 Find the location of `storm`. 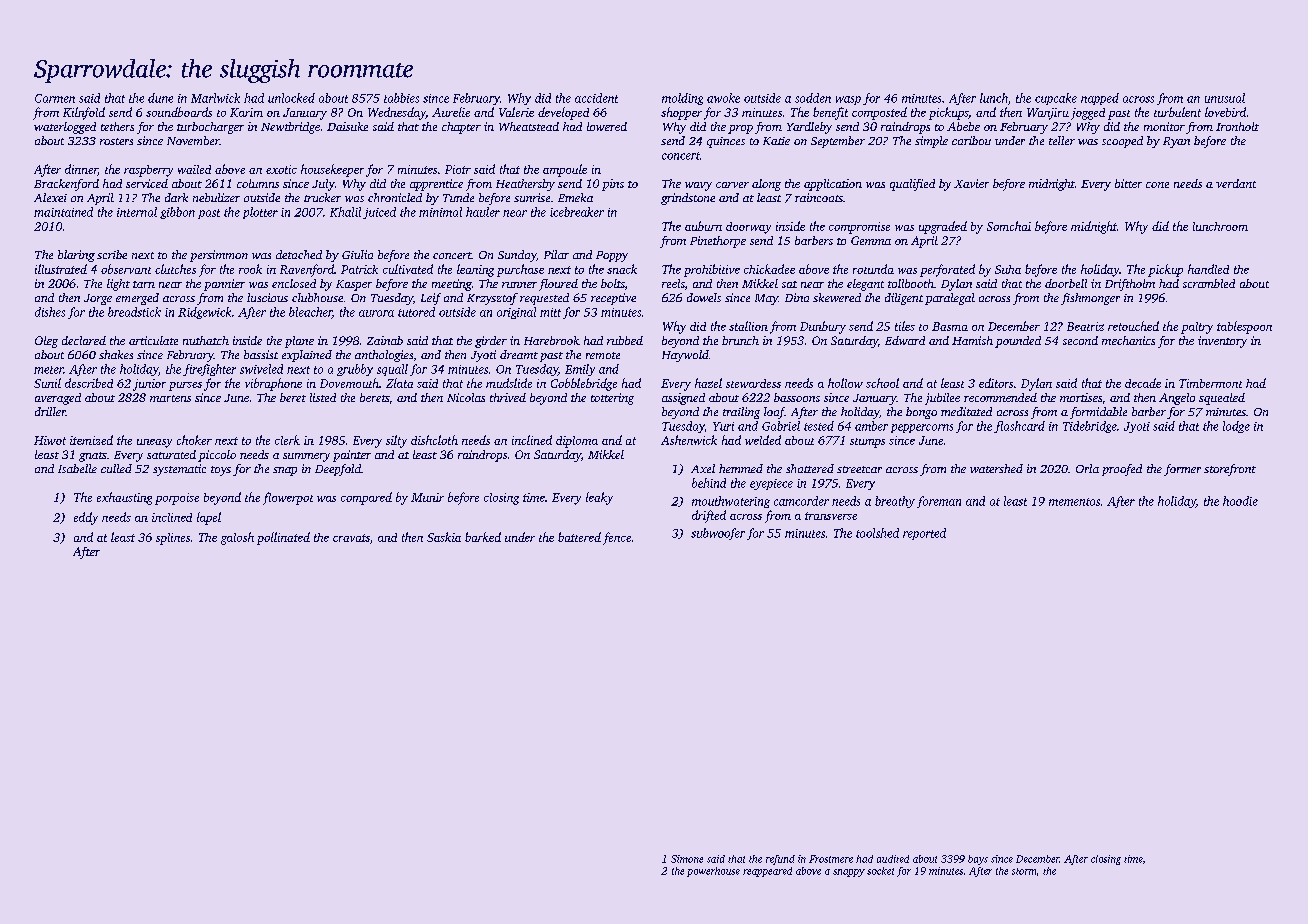

storm is located at coordinates (1024, 871).
